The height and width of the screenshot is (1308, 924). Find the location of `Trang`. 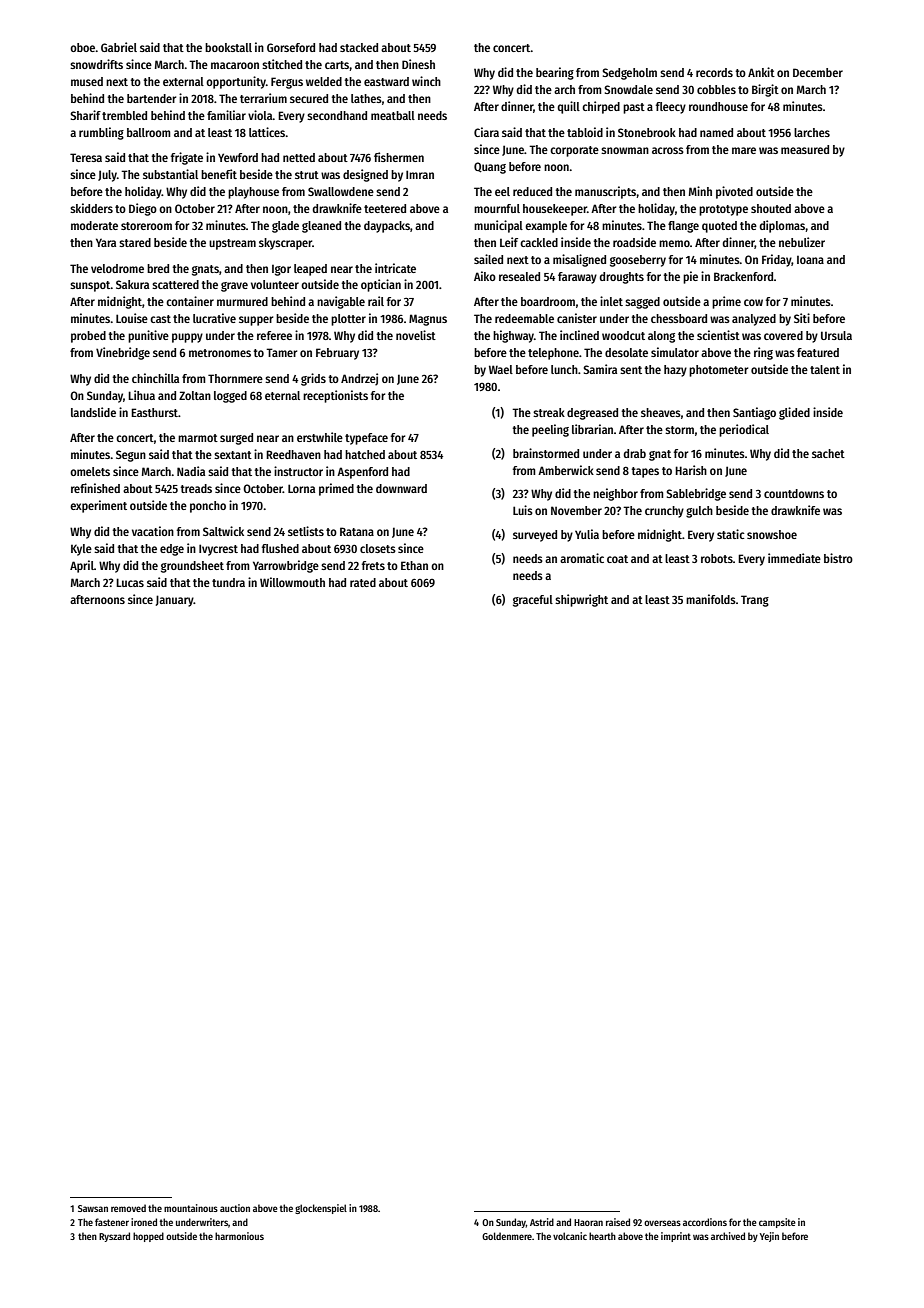

Trang is located at coordinates (755, 601).
